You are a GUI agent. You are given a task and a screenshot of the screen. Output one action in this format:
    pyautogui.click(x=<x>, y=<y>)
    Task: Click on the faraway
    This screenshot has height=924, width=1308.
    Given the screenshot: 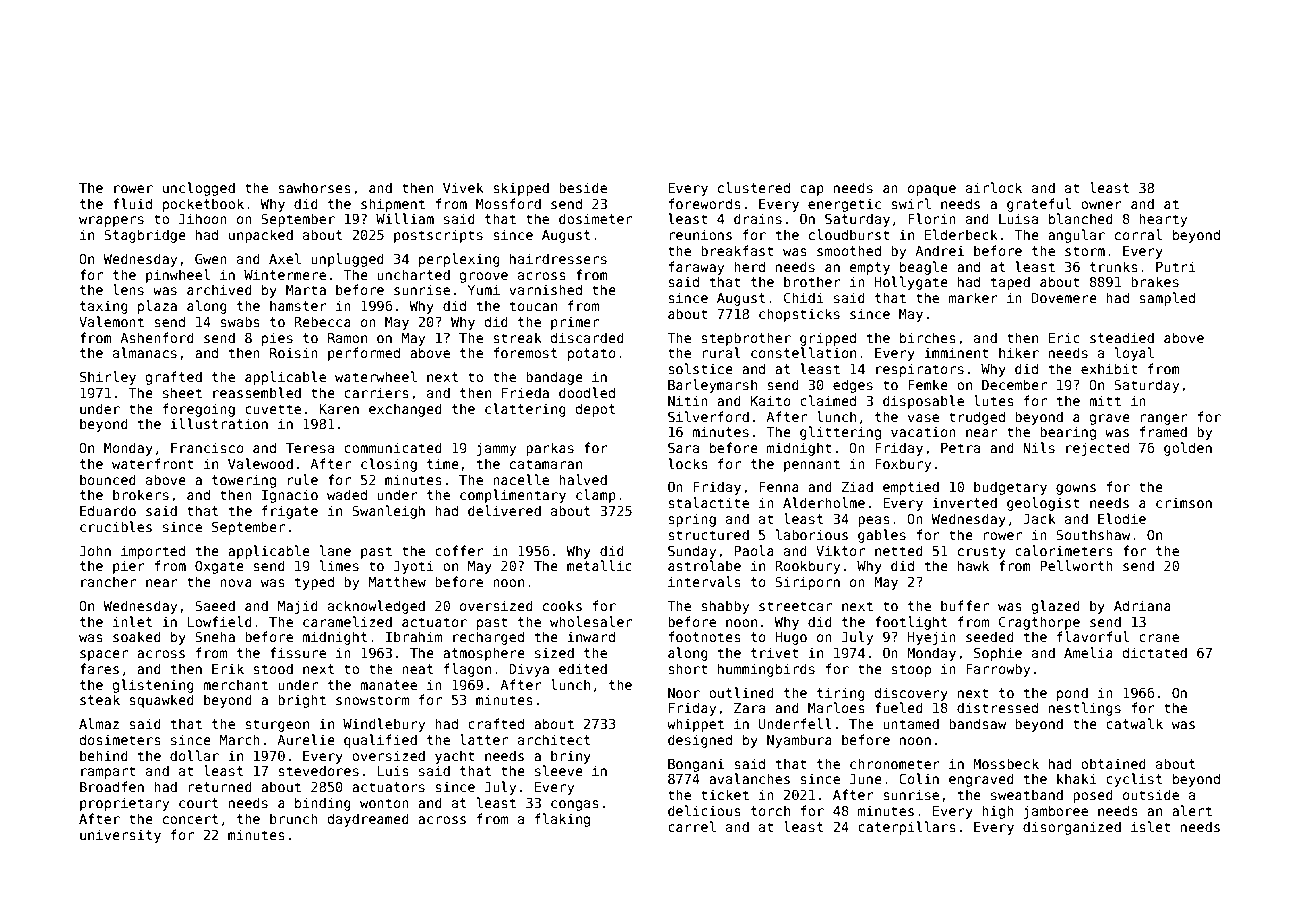 What is the action you would take?
    pyautogui.click(x=696, y=268)
